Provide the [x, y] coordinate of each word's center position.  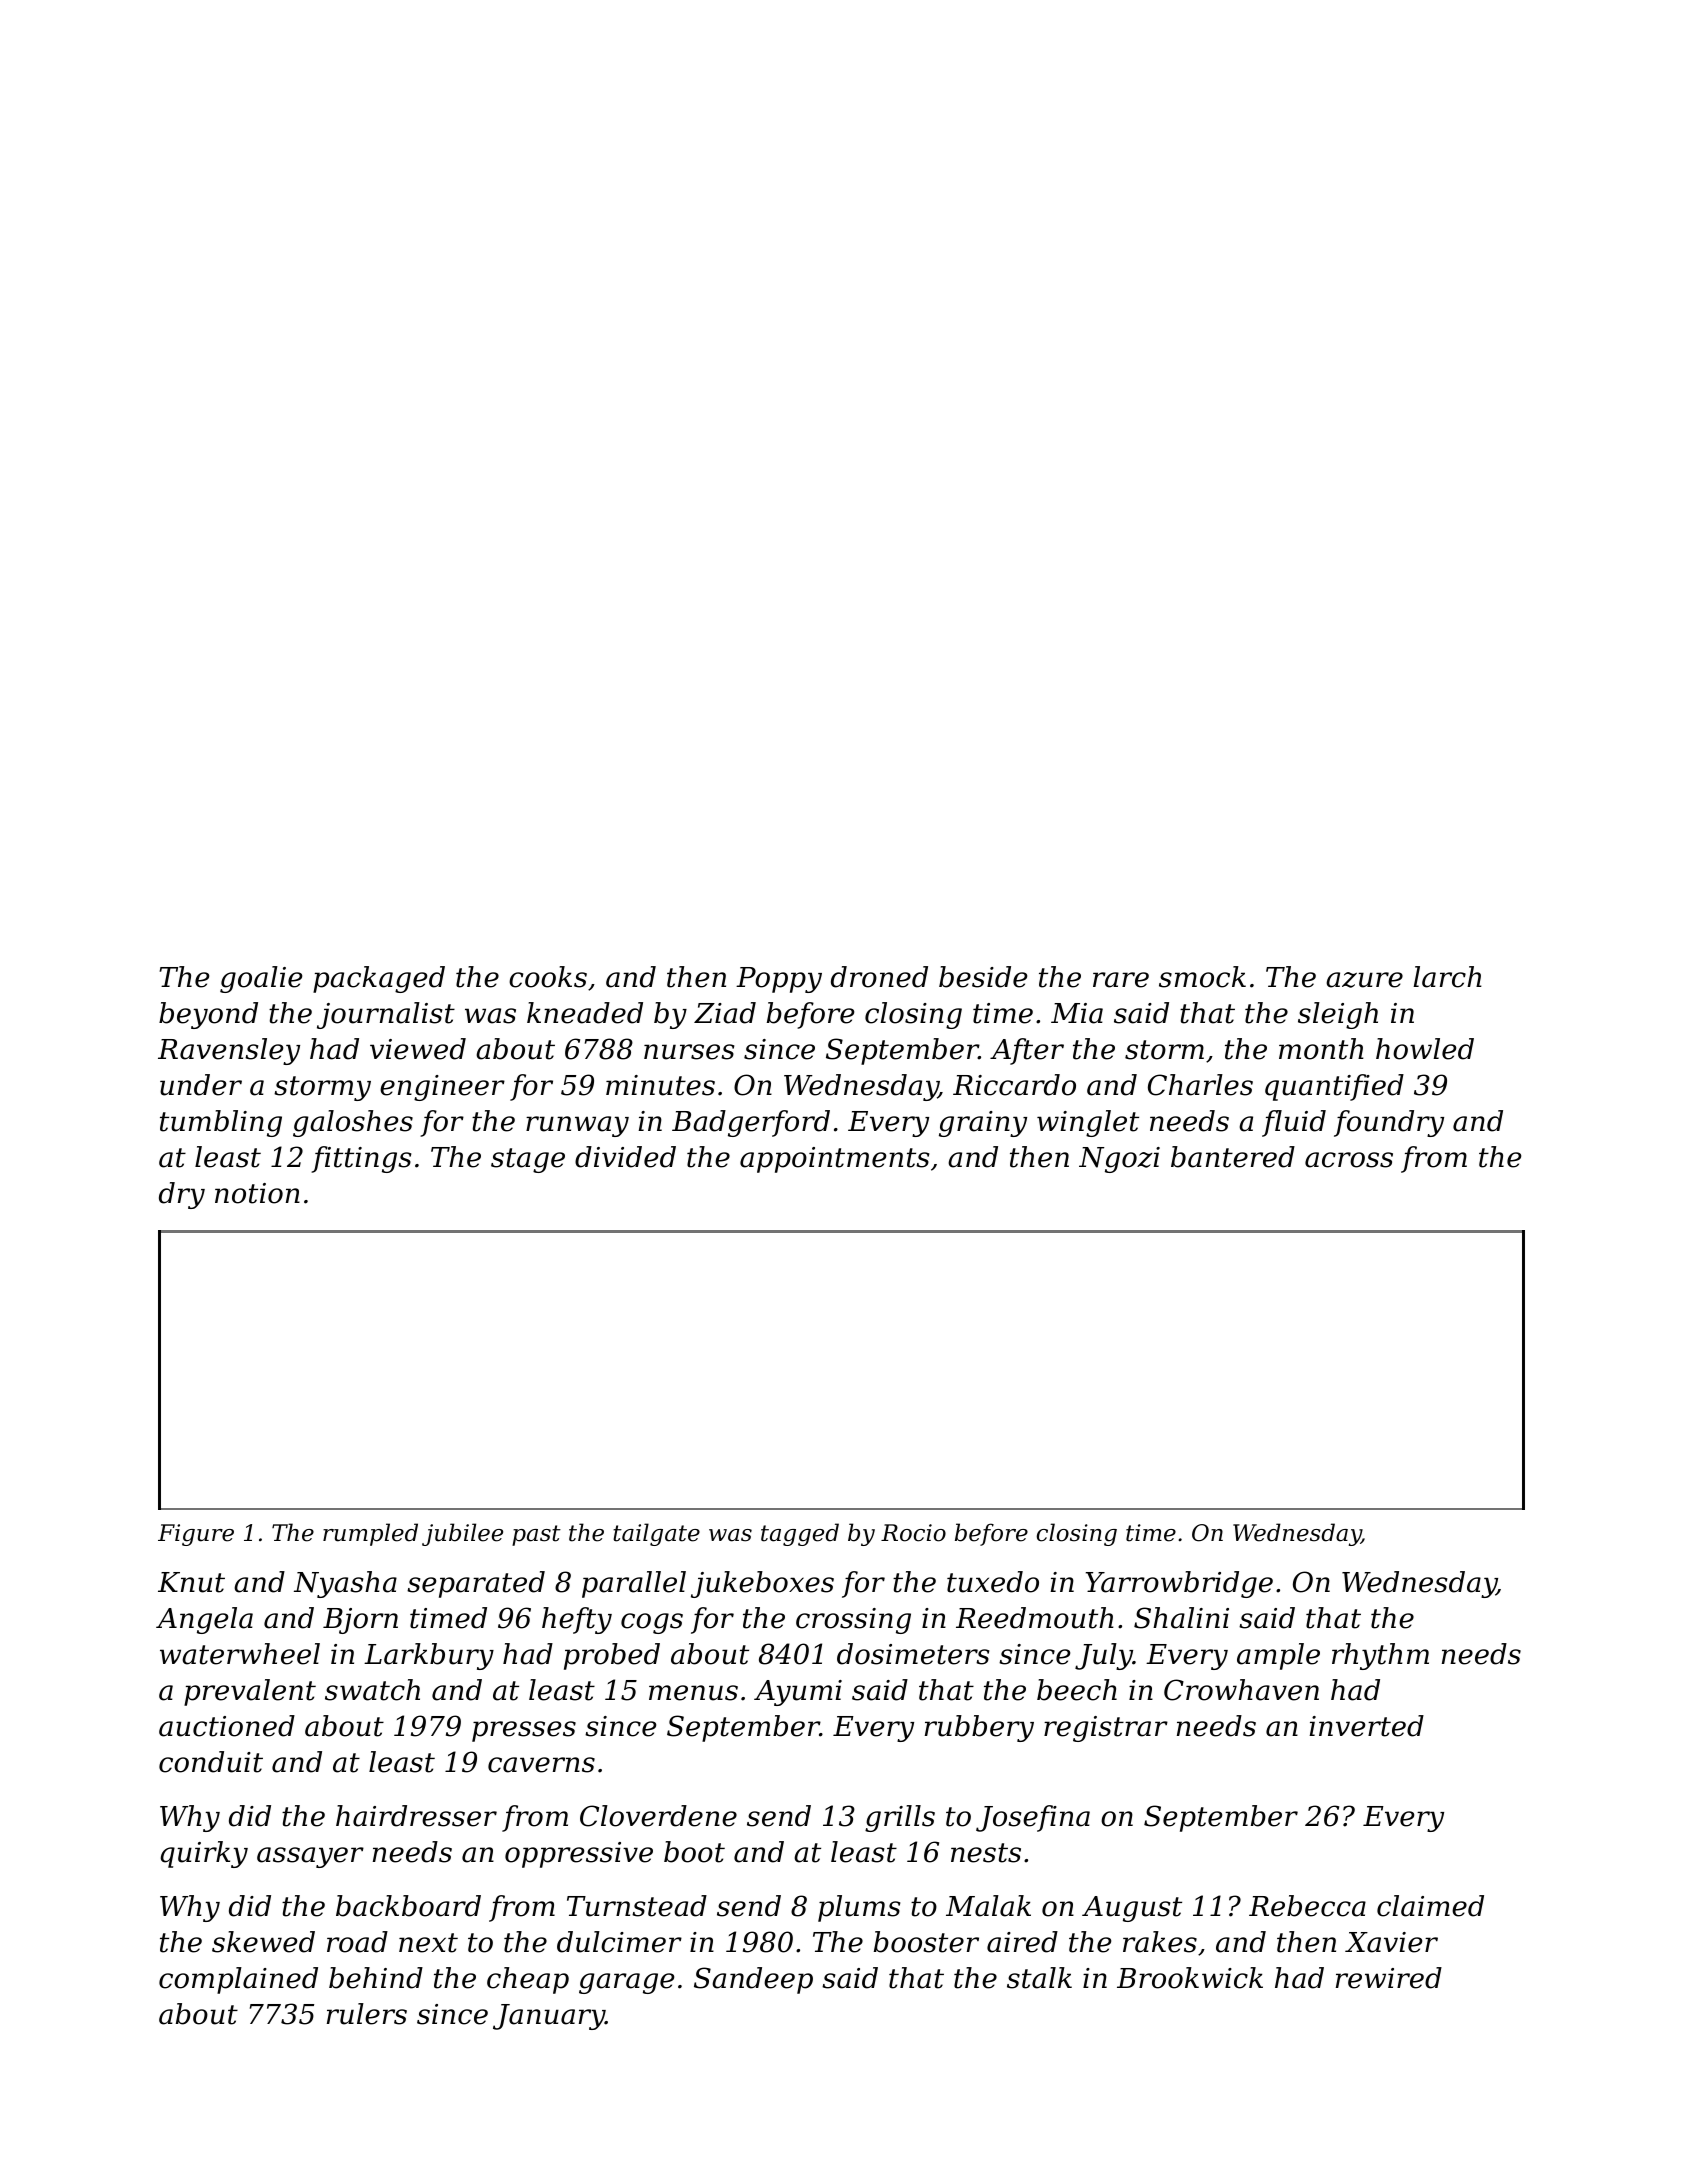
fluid [1294, 1123]
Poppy [779, 980]
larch [1447, 977]
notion [257, 1193]
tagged [800, 1534]
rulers [367, 2014]
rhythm [1380, 1656]
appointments [834, 1160]
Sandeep [753, 1980]
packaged [379, 979]
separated [476, 1584]
